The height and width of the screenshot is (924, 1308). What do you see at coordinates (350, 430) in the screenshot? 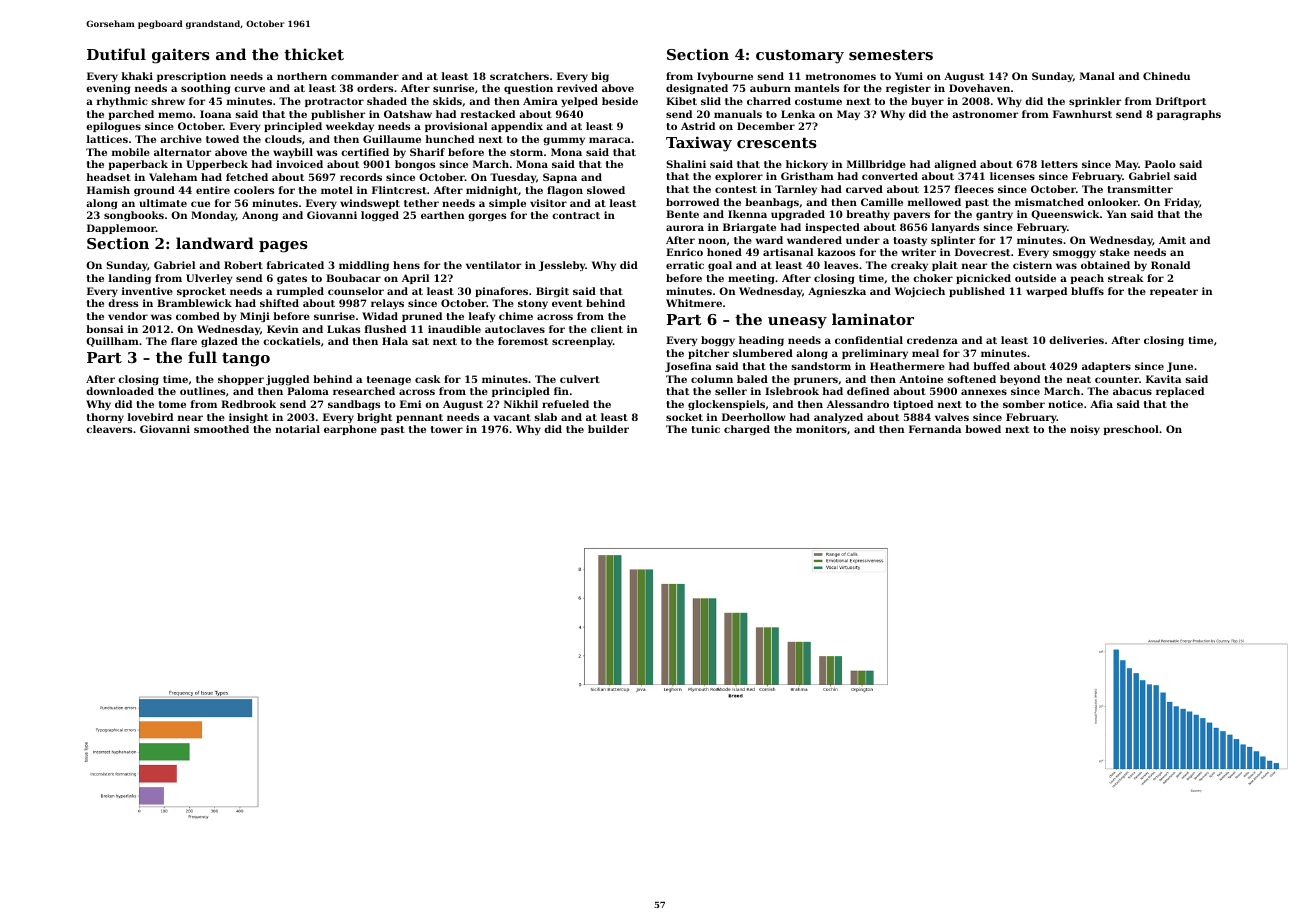
I see `earphone` at bounding box center [350, 430].
